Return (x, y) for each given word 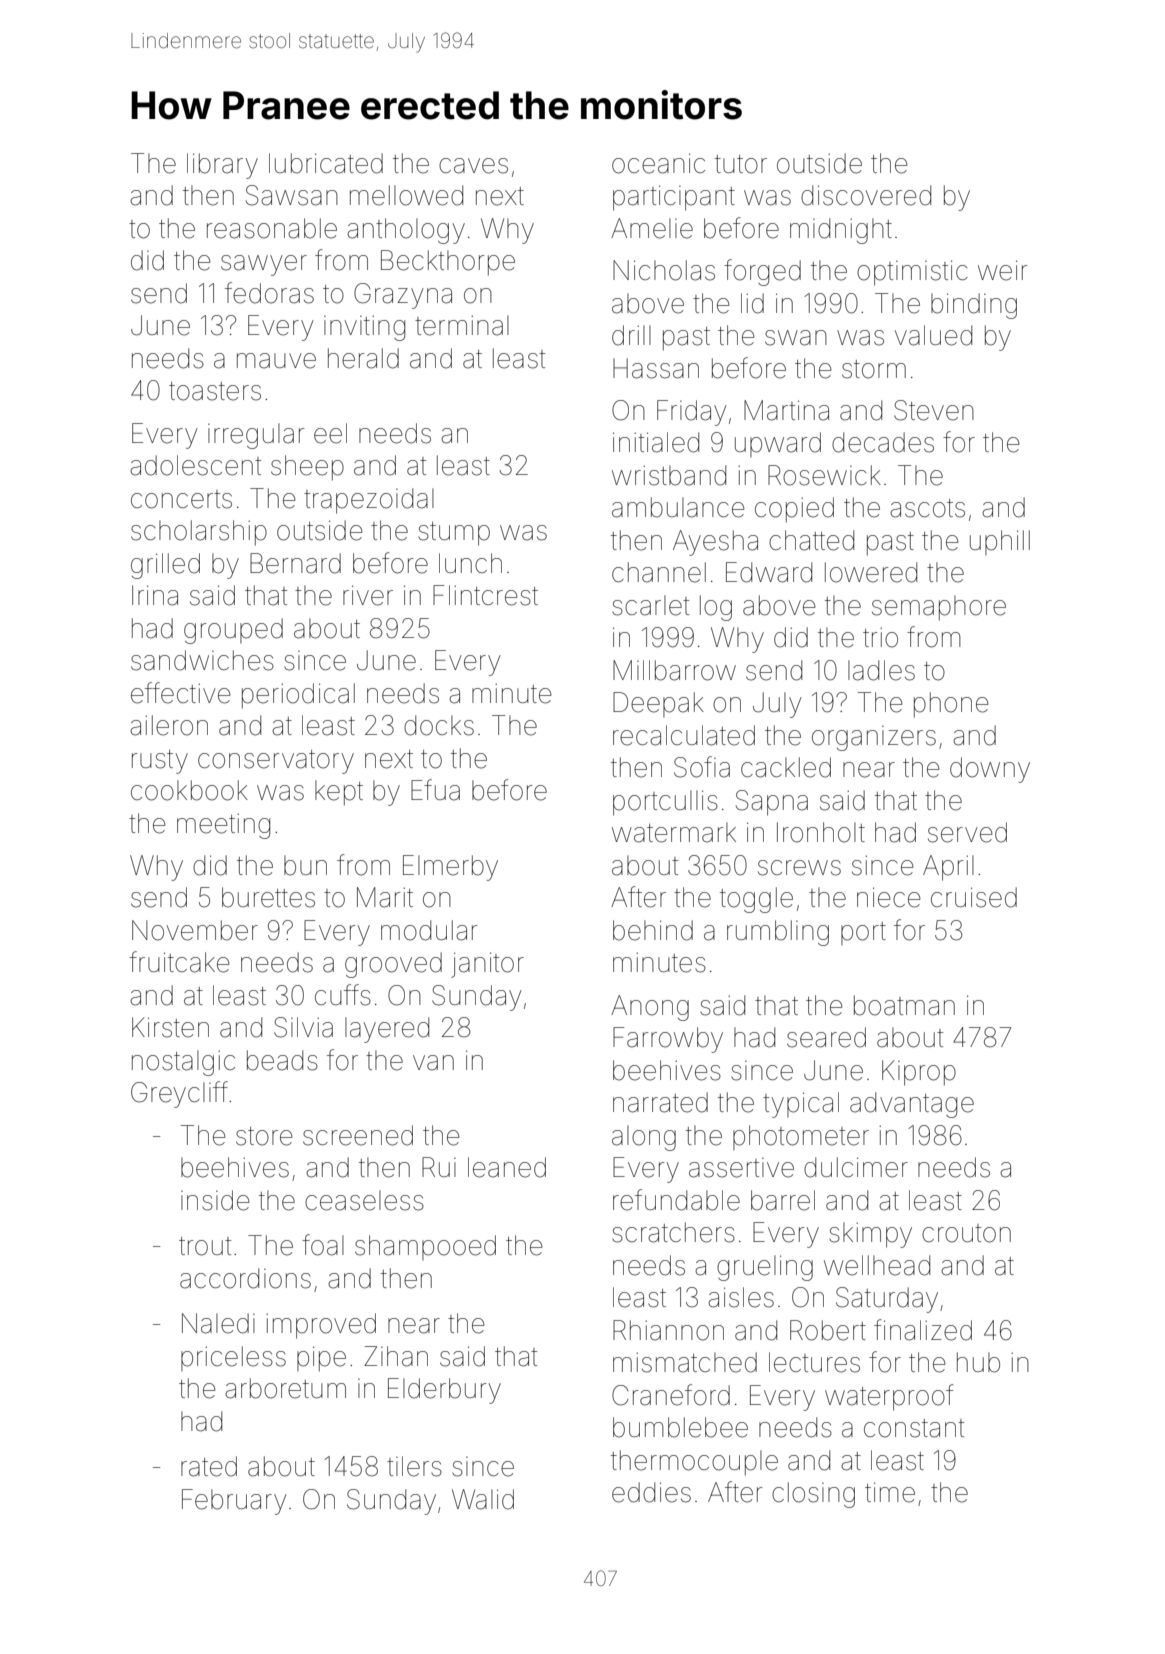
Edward (769, 572)
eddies (651, 1492)
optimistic (912, 273)
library (222, 166)
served (967, 832)
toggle (756, 900)
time (890, 1492)
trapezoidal (369, 501)
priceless (233, 1358)
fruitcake (179, 962)
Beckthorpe (448, 263)
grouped (233, 631)
